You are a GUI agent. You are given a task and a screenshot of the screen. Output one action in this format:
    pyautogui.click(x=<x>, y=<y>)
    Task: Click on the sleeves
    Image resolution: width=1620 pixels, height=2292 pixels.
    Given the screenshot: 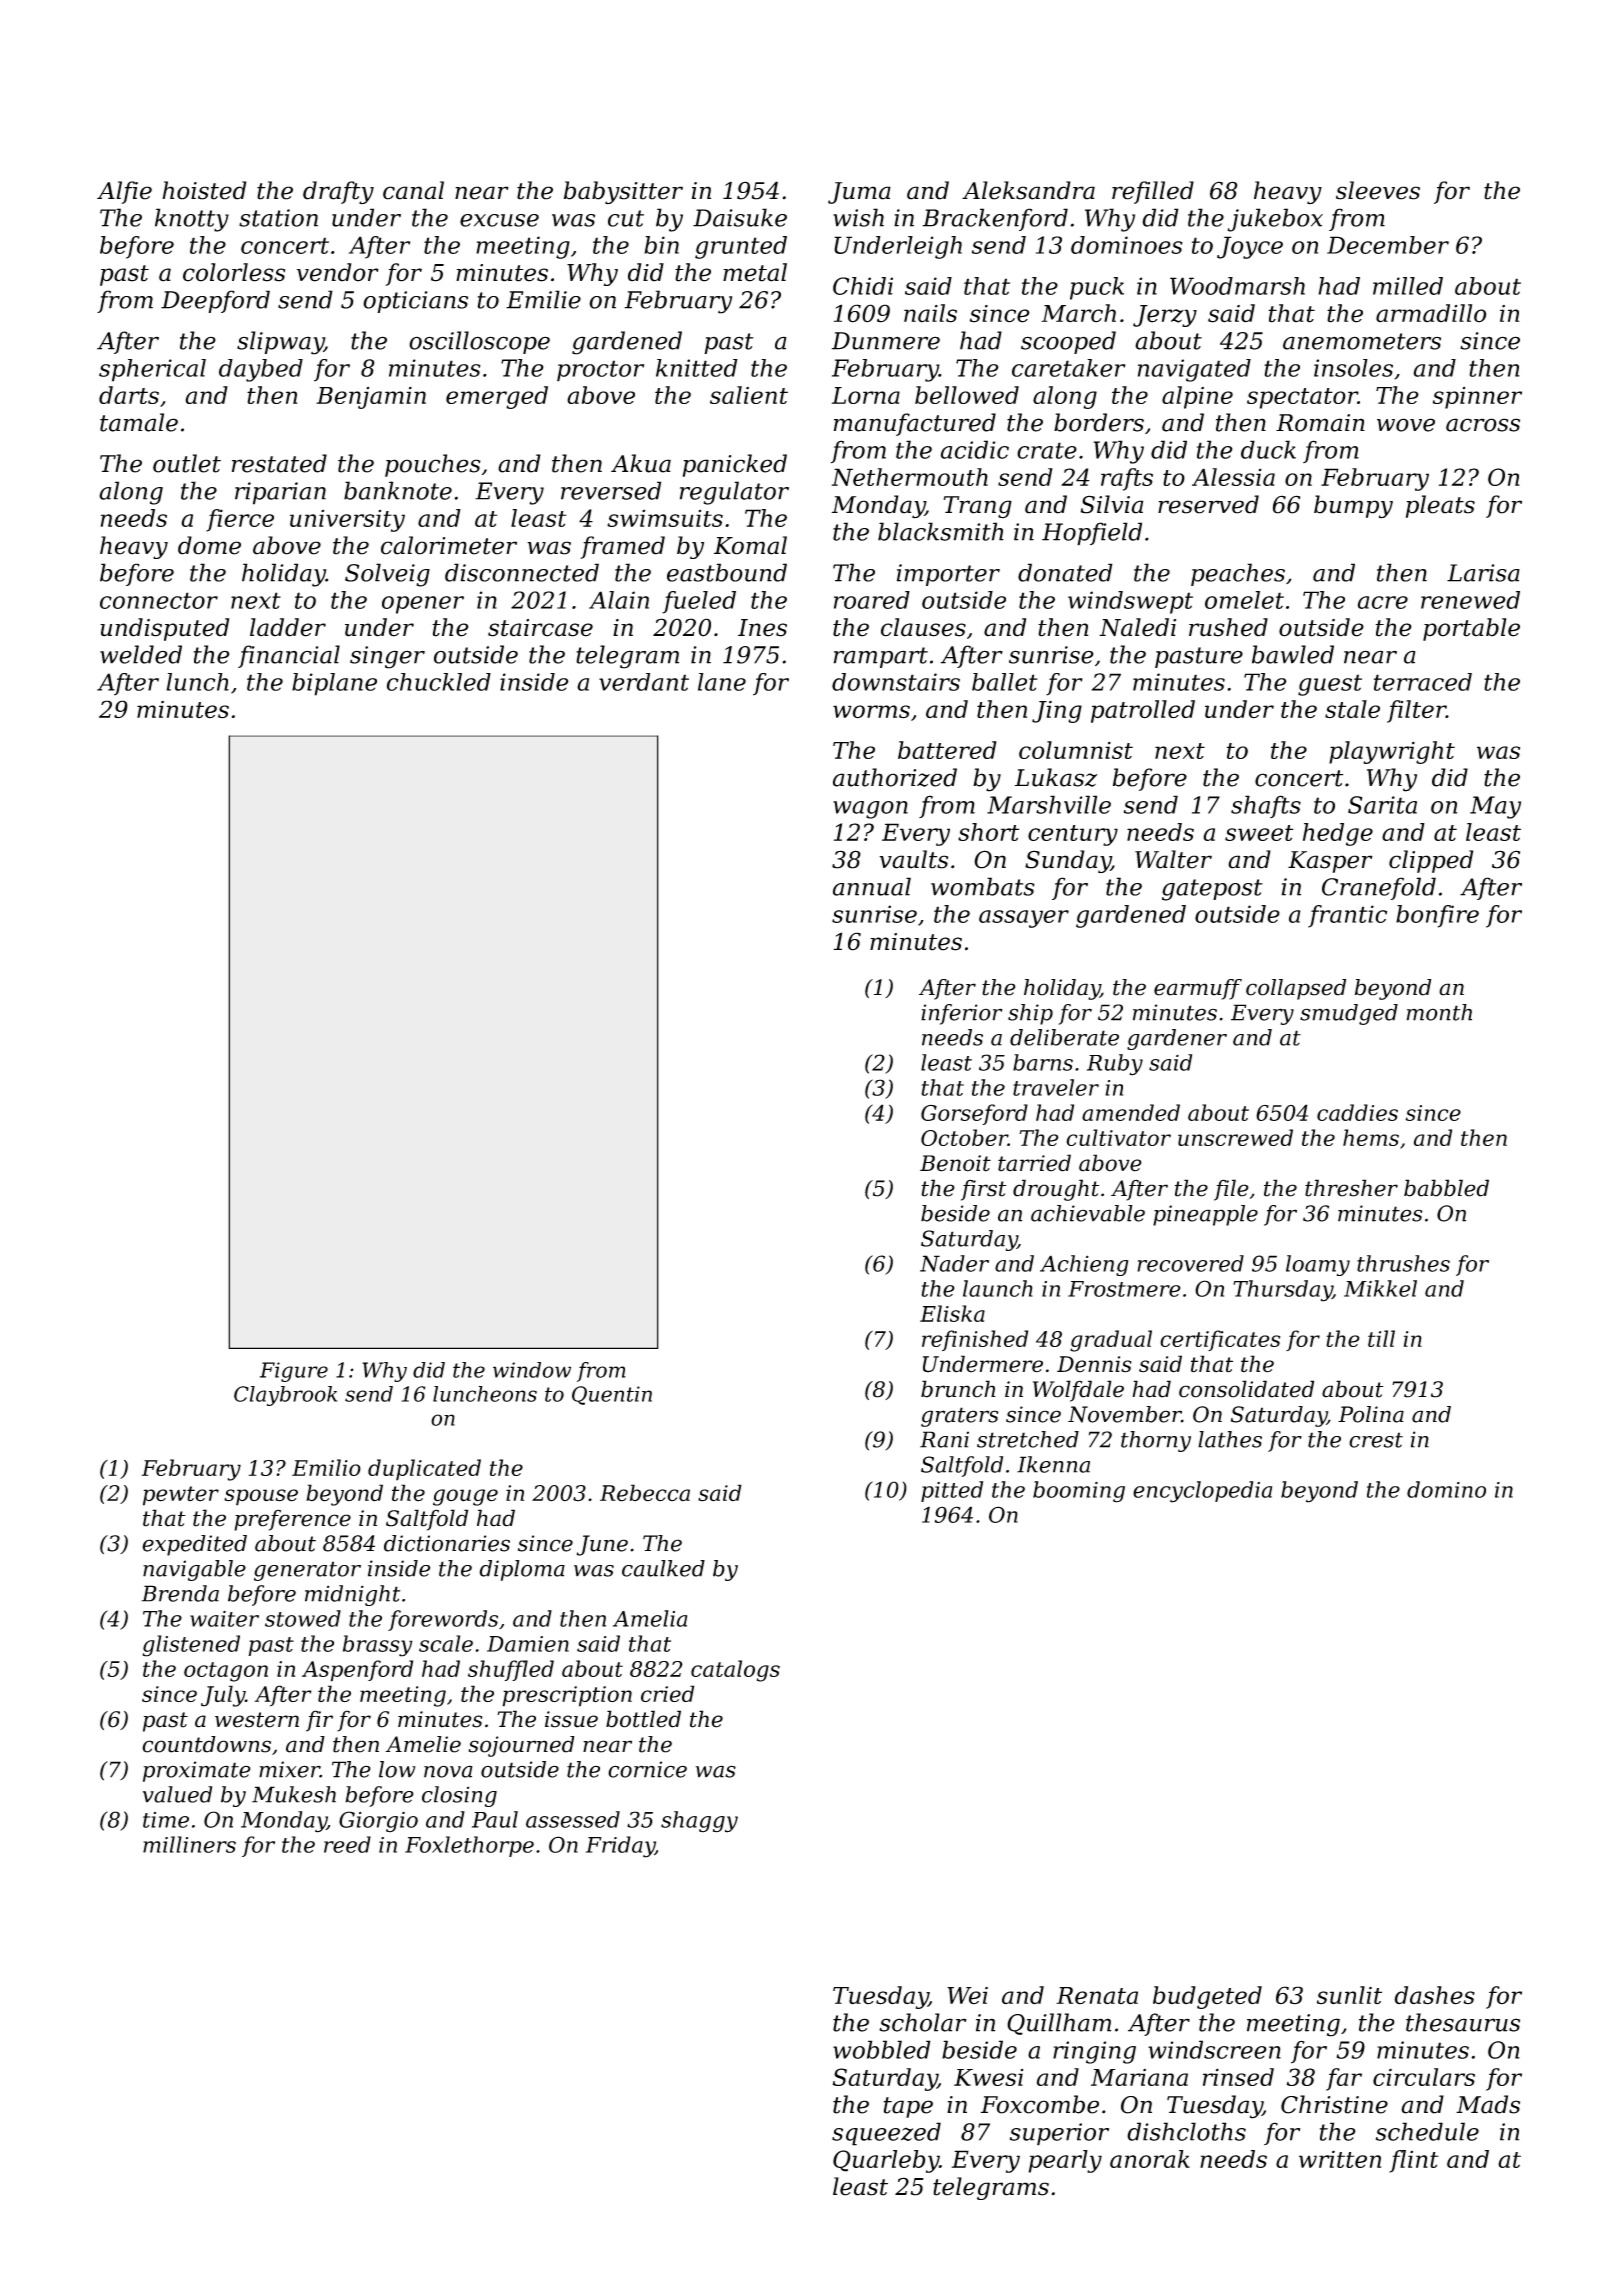 What is the action you would take?
    pyautogui.click(x=1378, y=190)
